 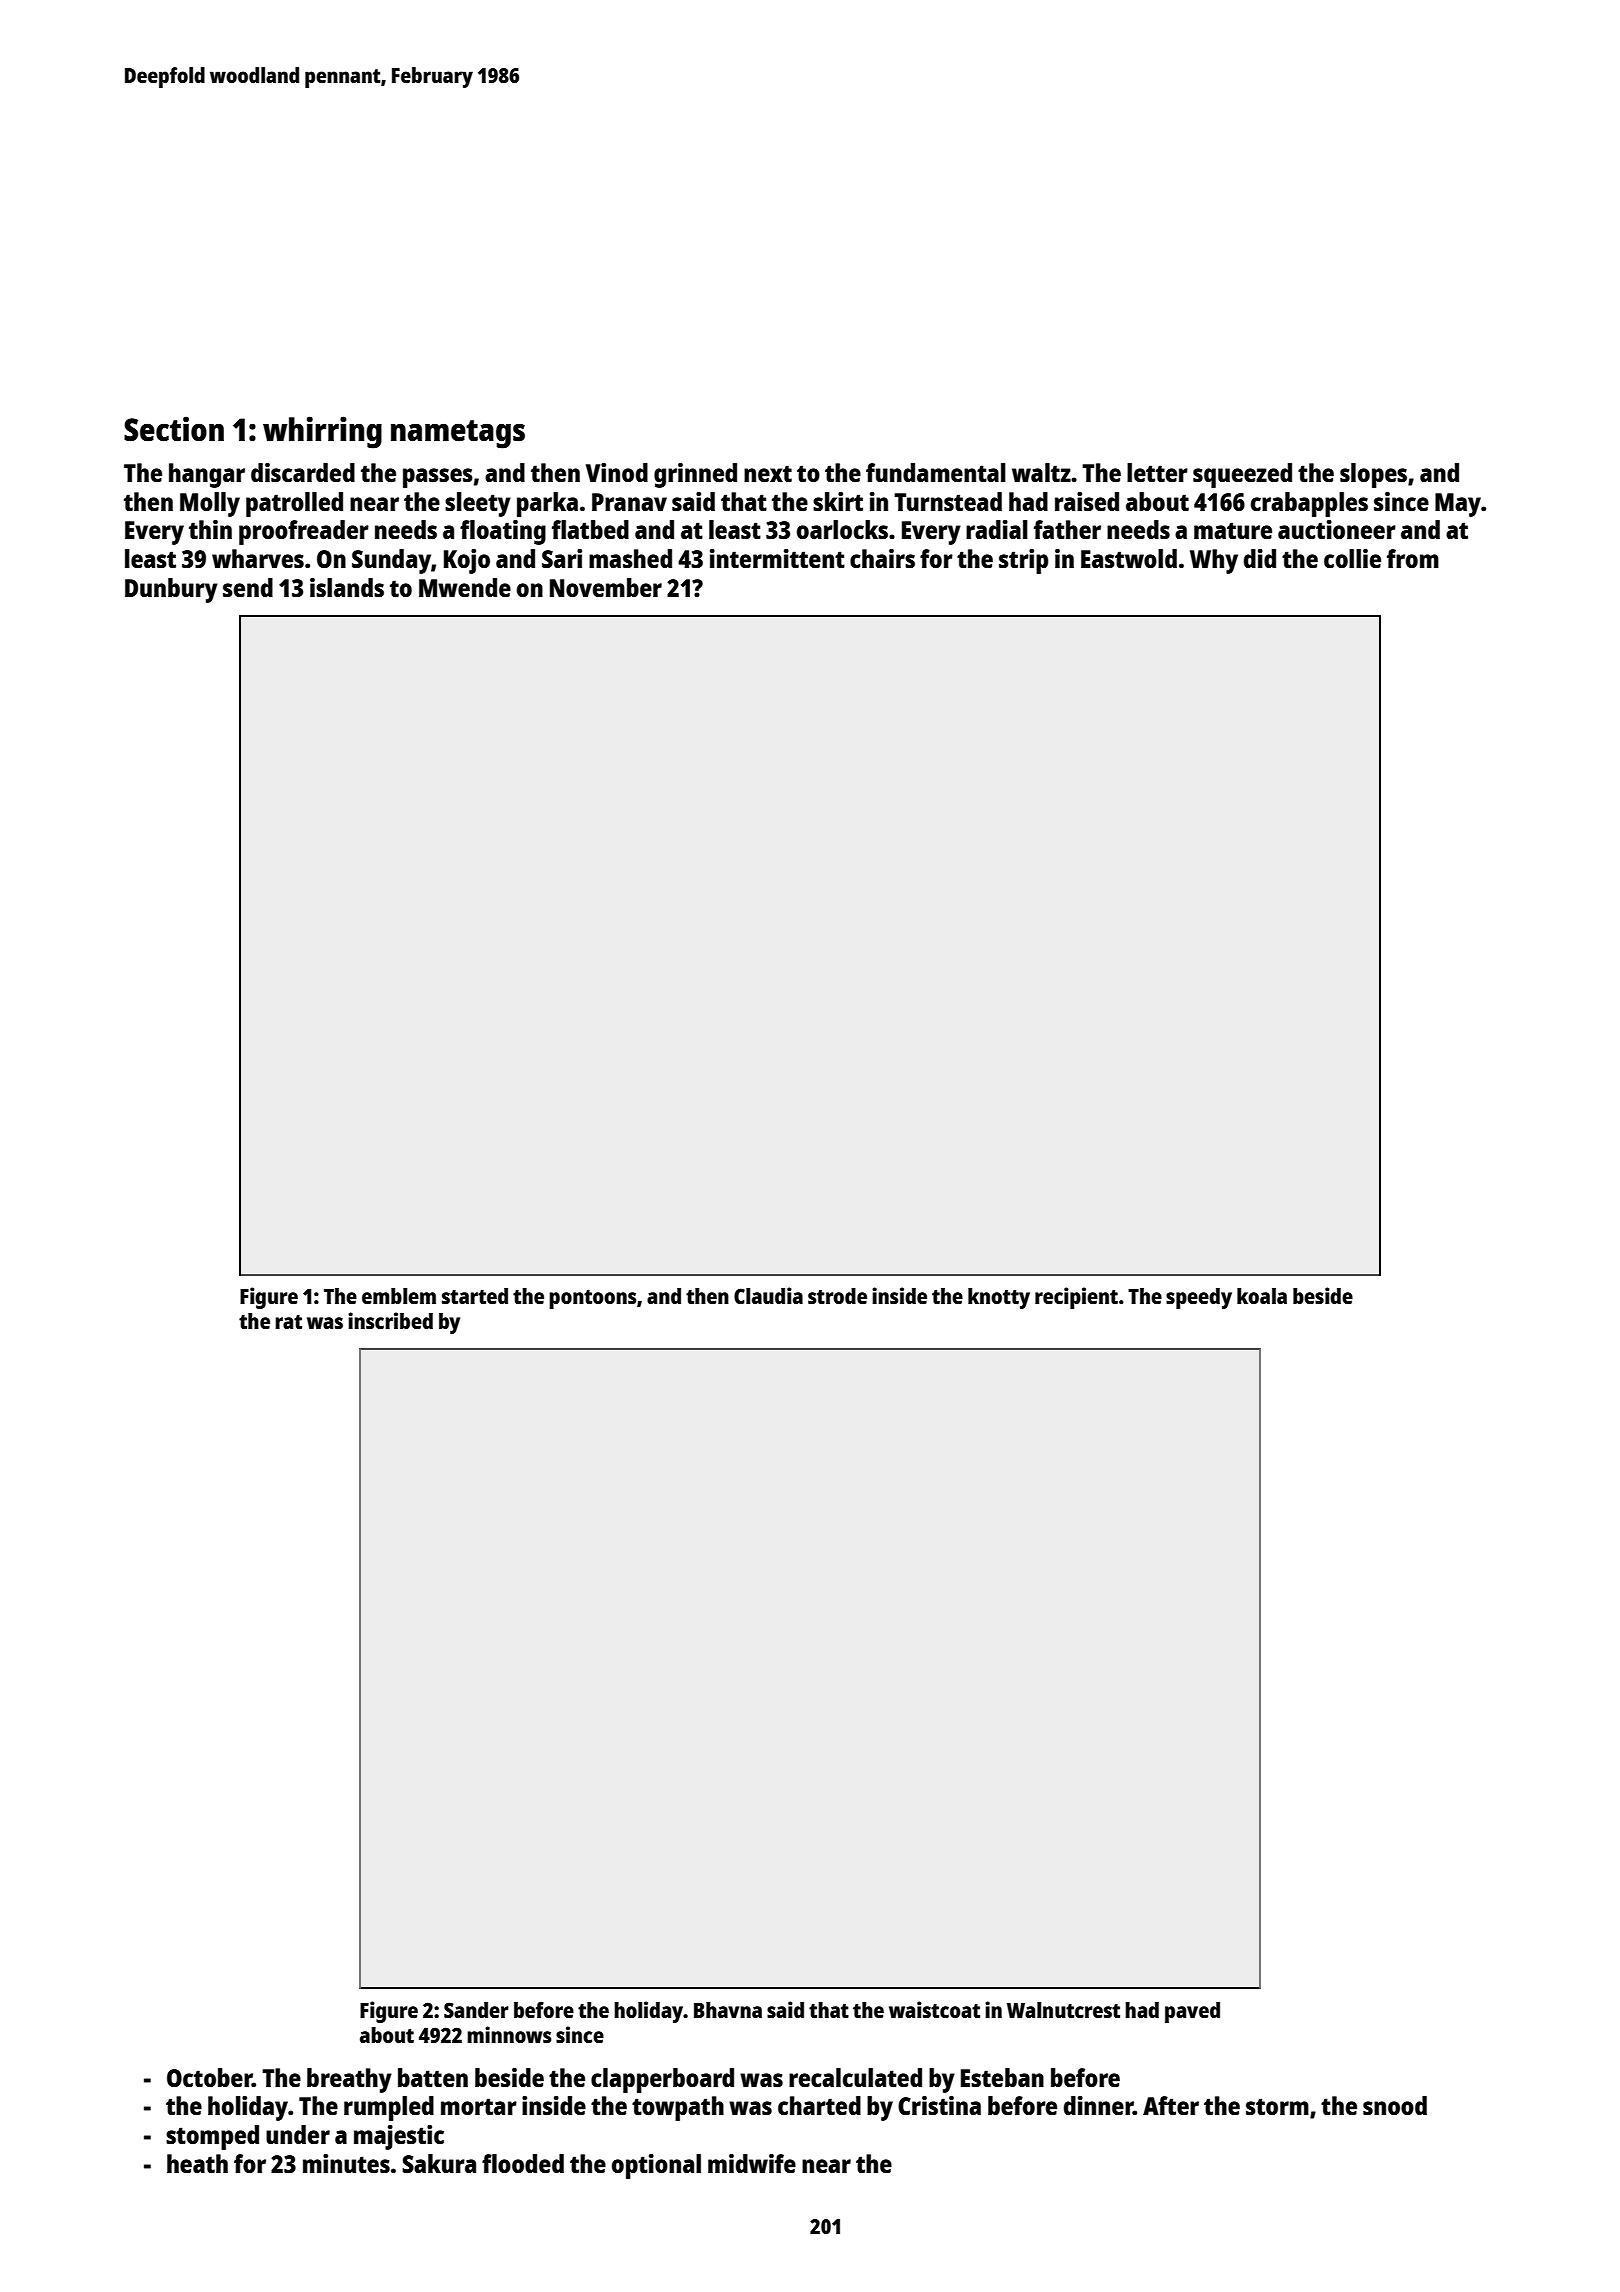 What do you see at coordinates (768, 473) in the screenshot?
I see `next` at bounding box center [768, 473].
